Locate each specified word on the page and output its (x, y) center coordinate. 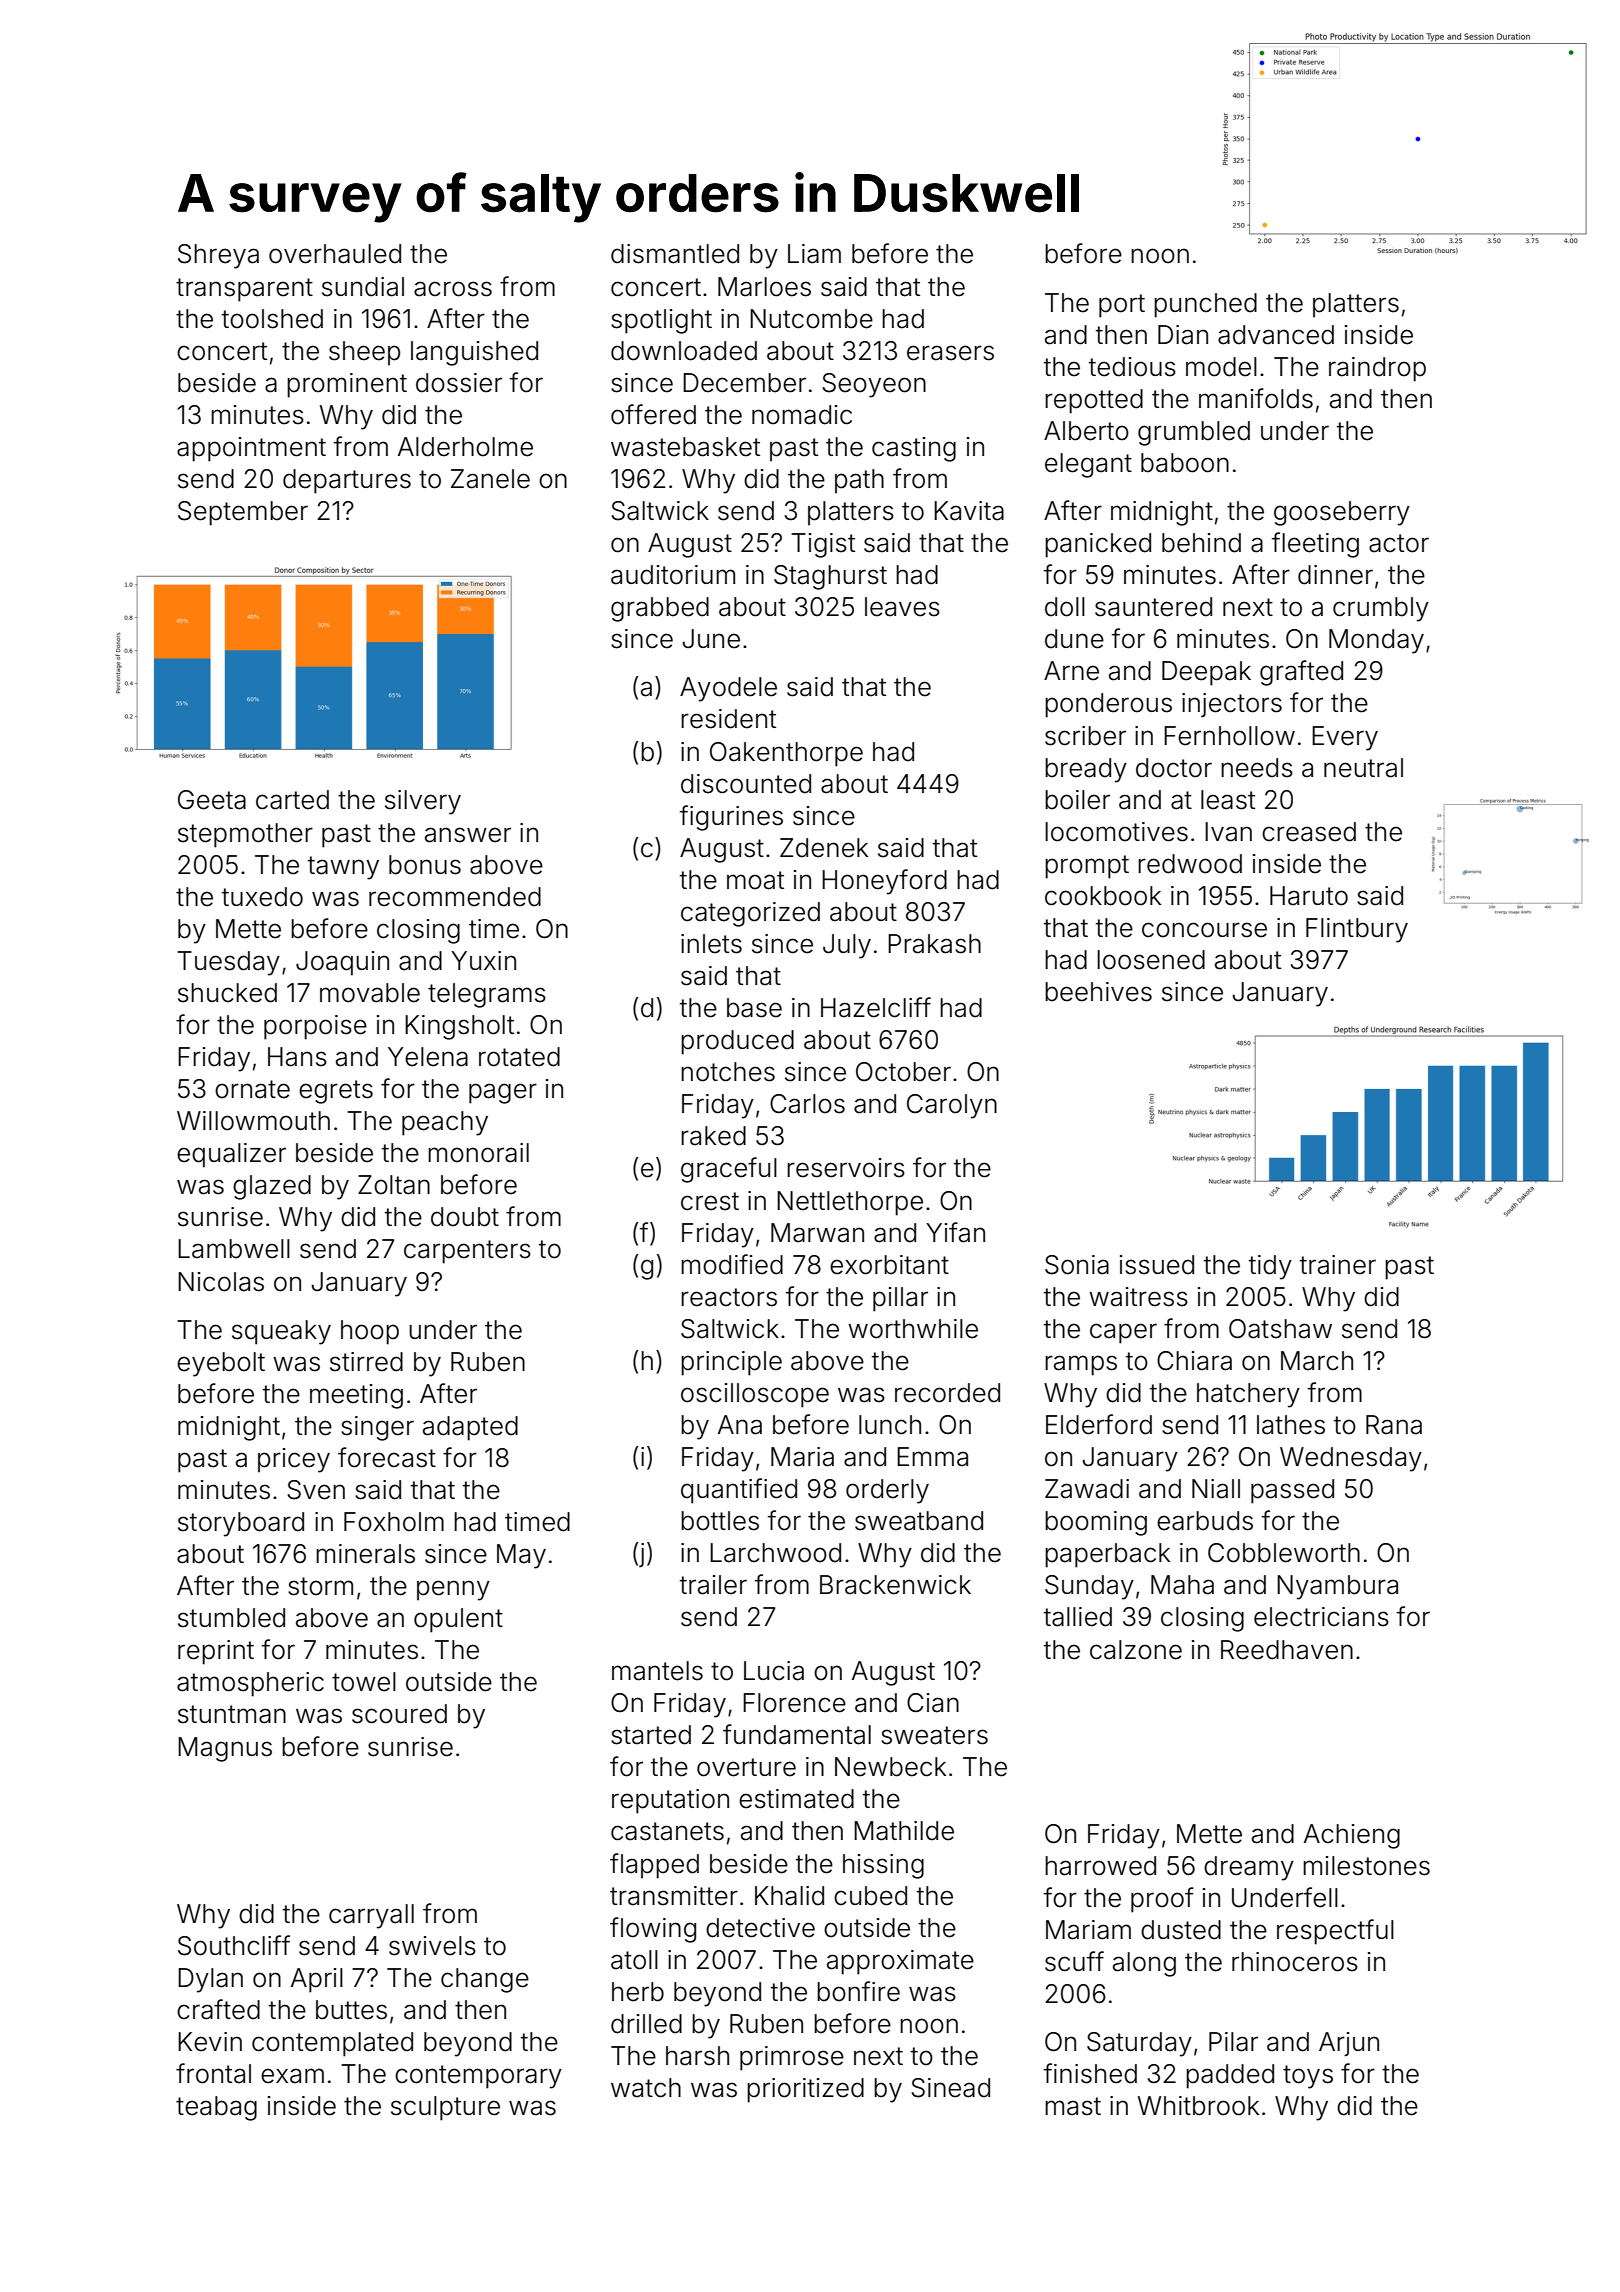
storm (320, 1586)
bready (1086, 770)
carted (292, 800)
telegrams (487, 995)
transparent (244, 290)
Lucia (774, 1671)
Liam (814, 254)
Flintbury (1357, 930)
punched (1205, 305)
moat (755, 880)
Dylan (210, 1980)
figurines (731, 818)
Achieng (1352, 1836)
